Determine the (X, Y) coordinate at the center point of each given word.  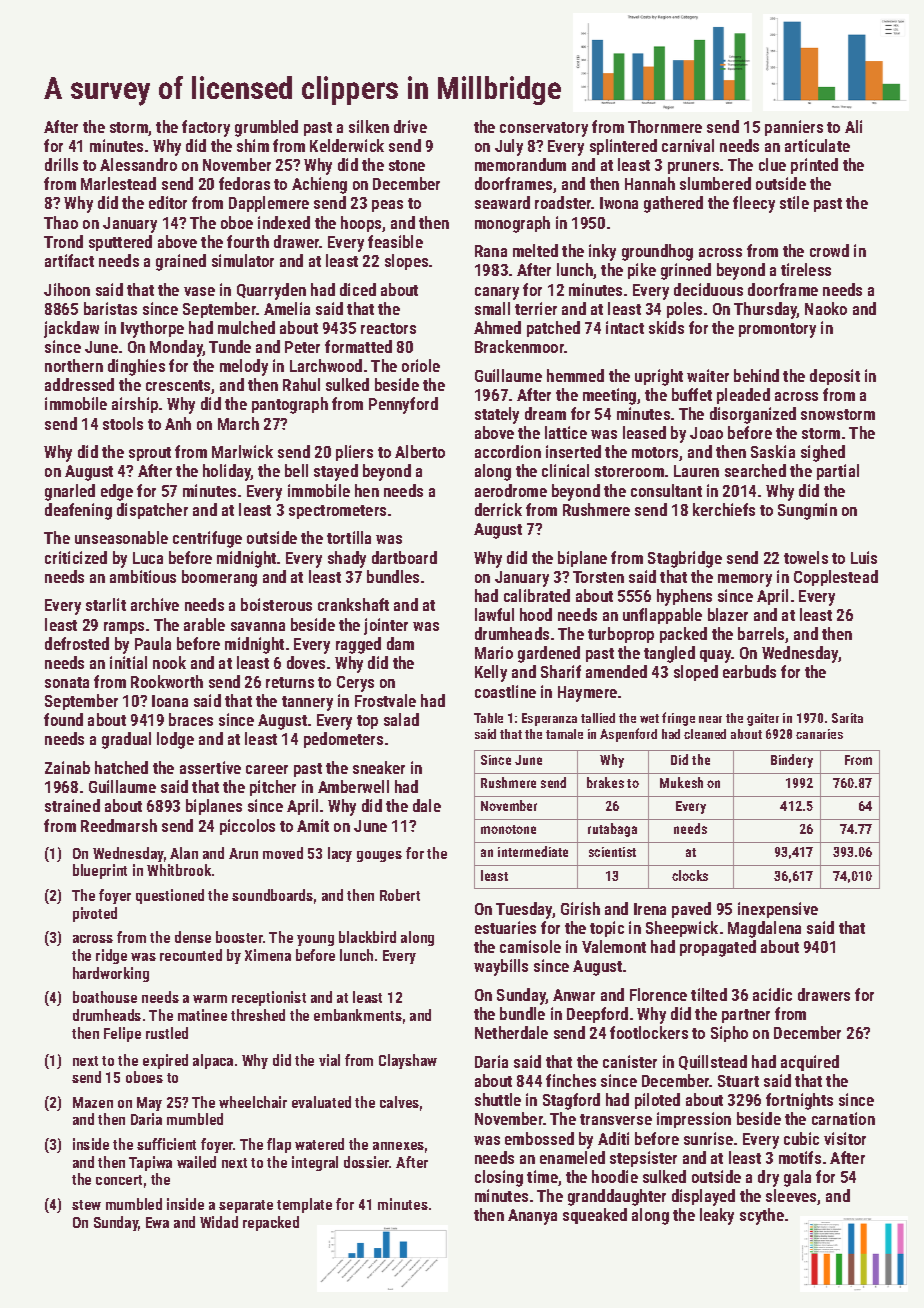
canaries (819, 734)
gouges (379, 856)
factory (206, 128)
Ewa (157, 1222)
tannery (307, 703)
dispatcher (152, 511)
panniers (794, 128)
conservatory (544, 129)
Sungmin (807, 511)
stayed (336, 472)
